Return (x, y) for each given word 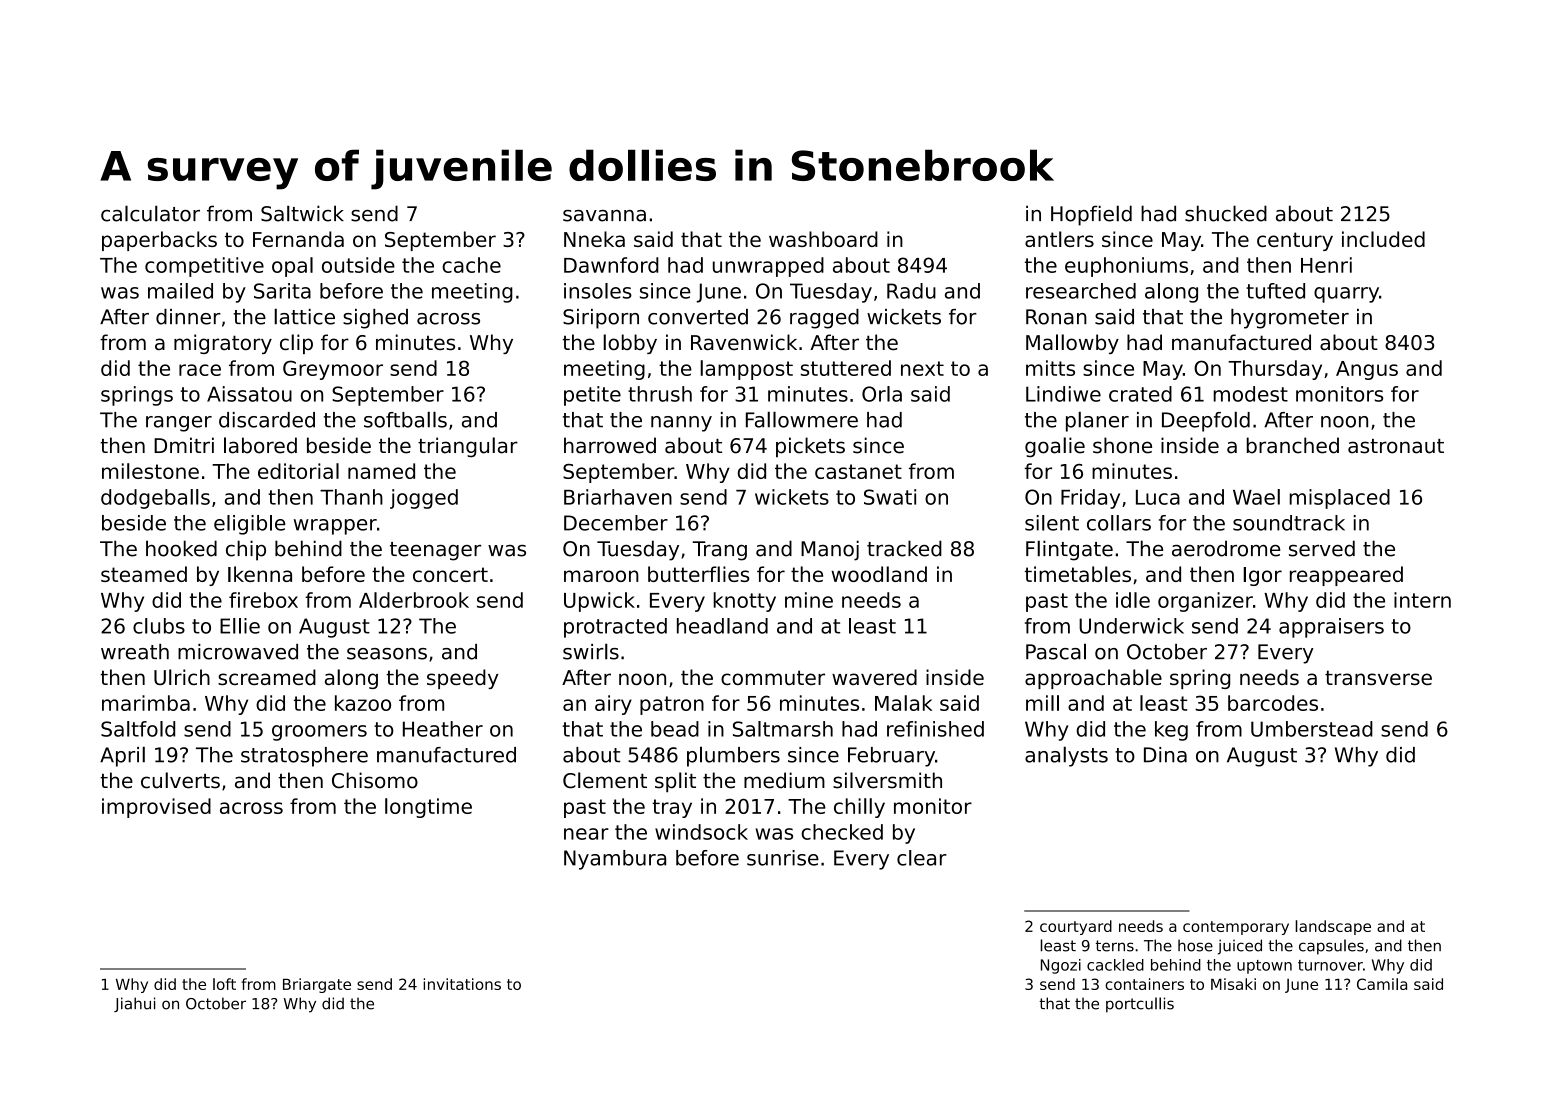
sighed (375, 319)
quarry (1346, 295)
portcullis (1140, 1005)
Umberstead (1312, 729)
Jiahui (134, 1004)
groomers (319, 733)
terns (1115, 946)
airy (613, 705)
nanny (681, 424)
